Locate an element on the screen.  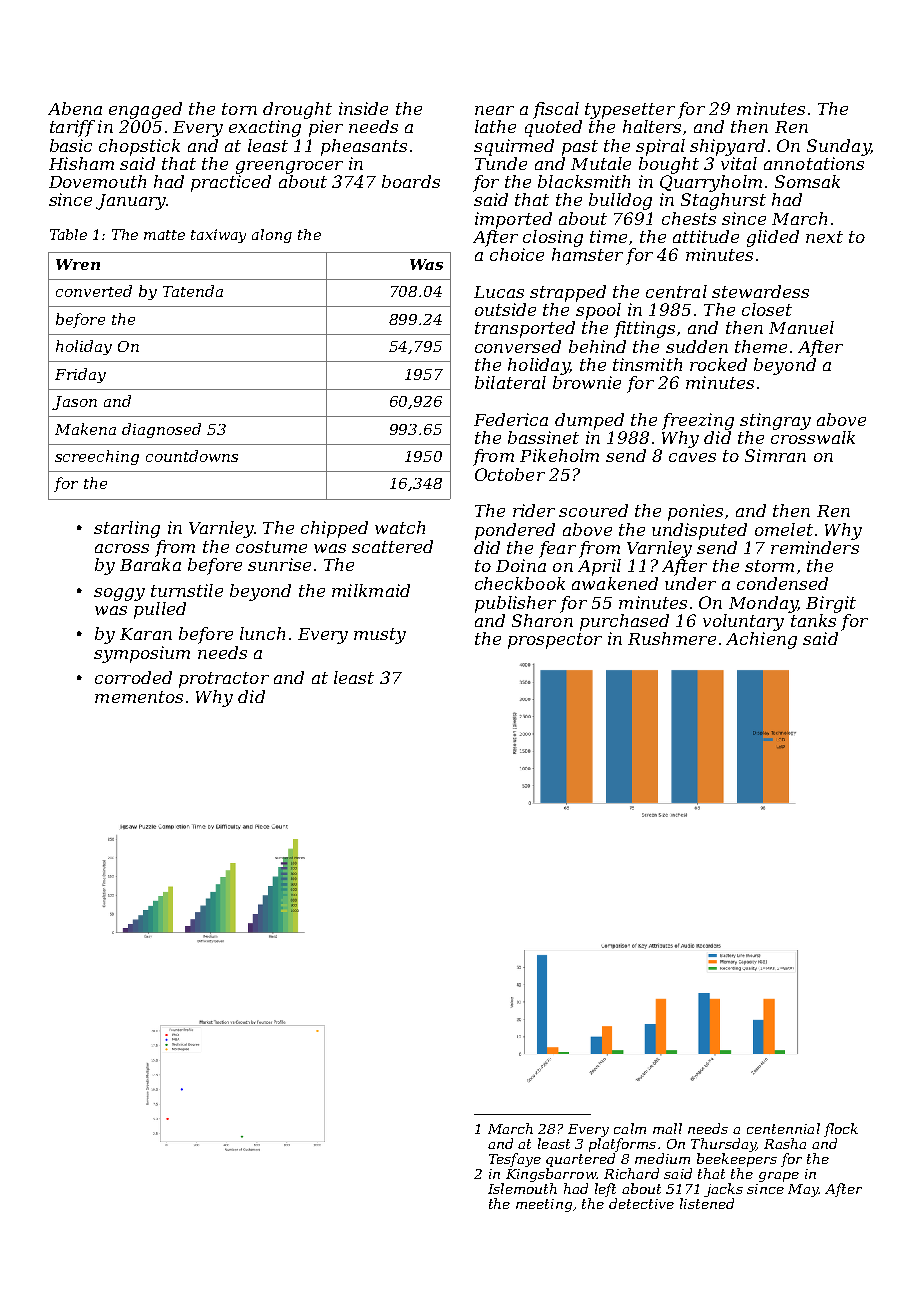
costume is located at coordinates (271, 547).
